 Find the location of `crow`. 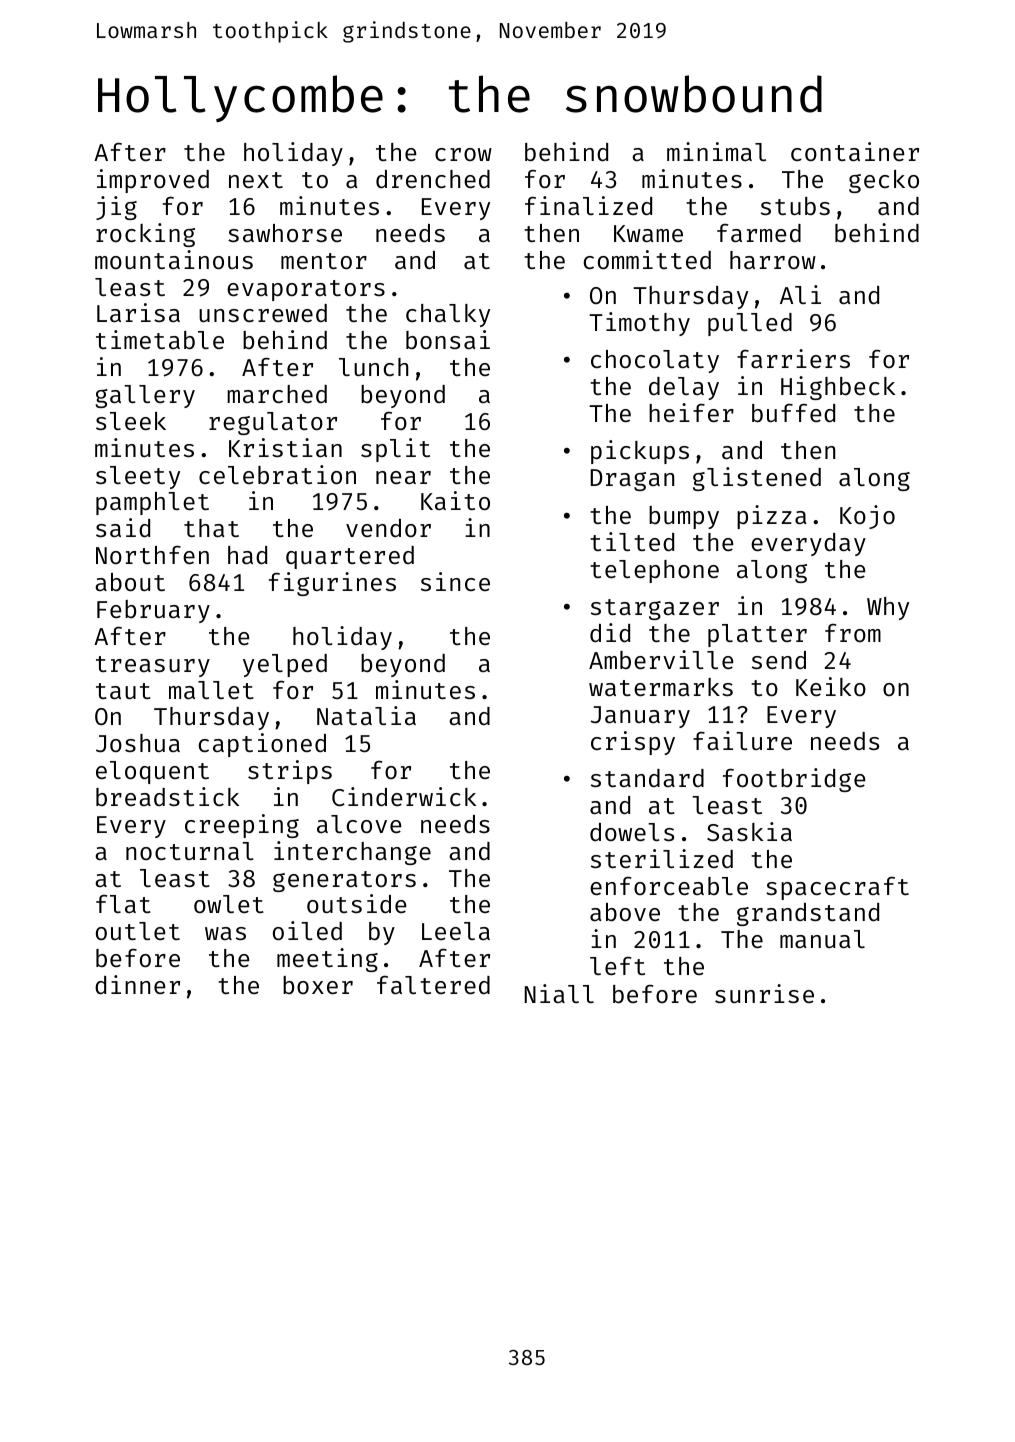

crow is located at coordinates (463, 154).
